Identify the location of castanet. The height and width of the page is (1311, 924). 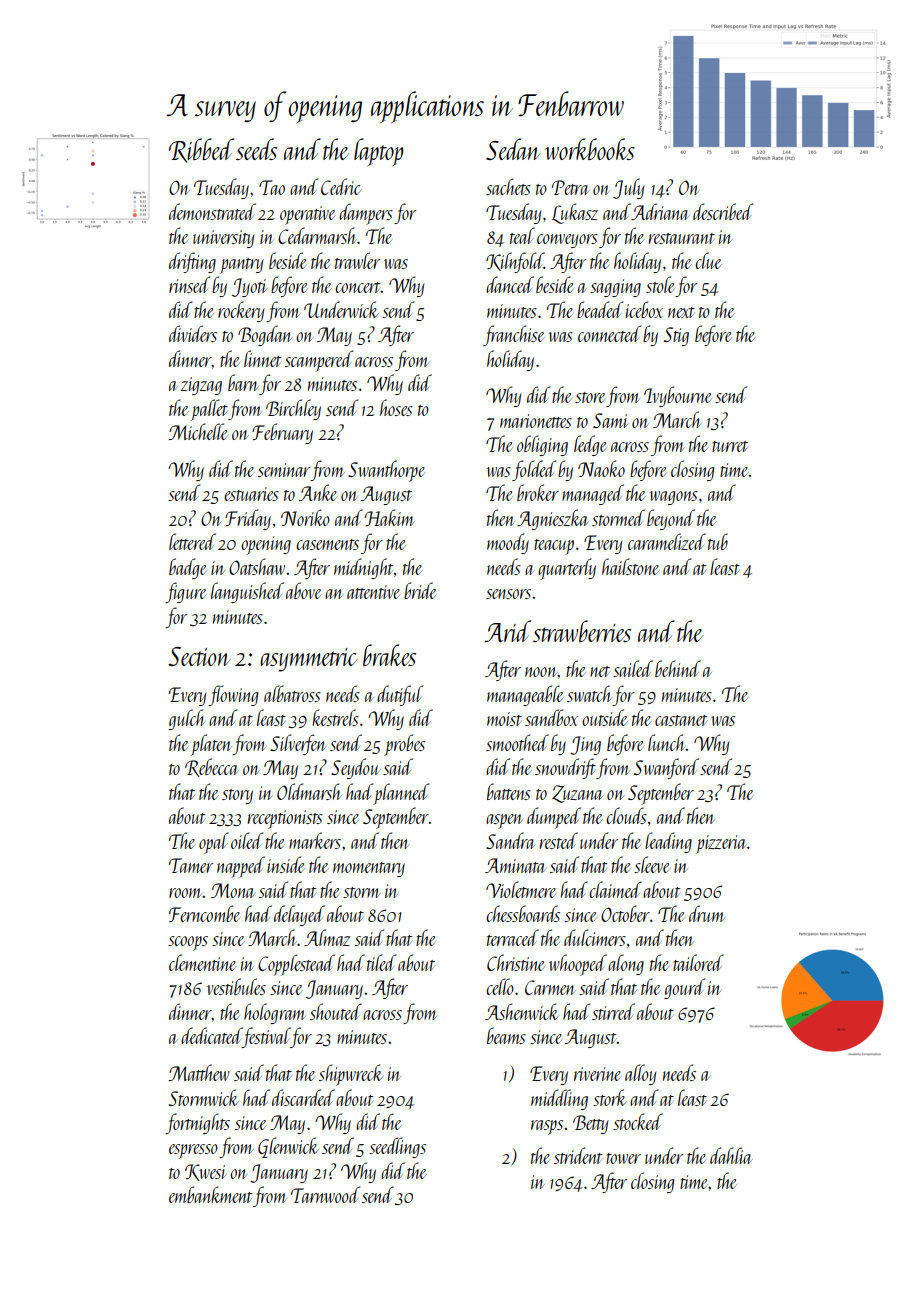
(681, 720).
